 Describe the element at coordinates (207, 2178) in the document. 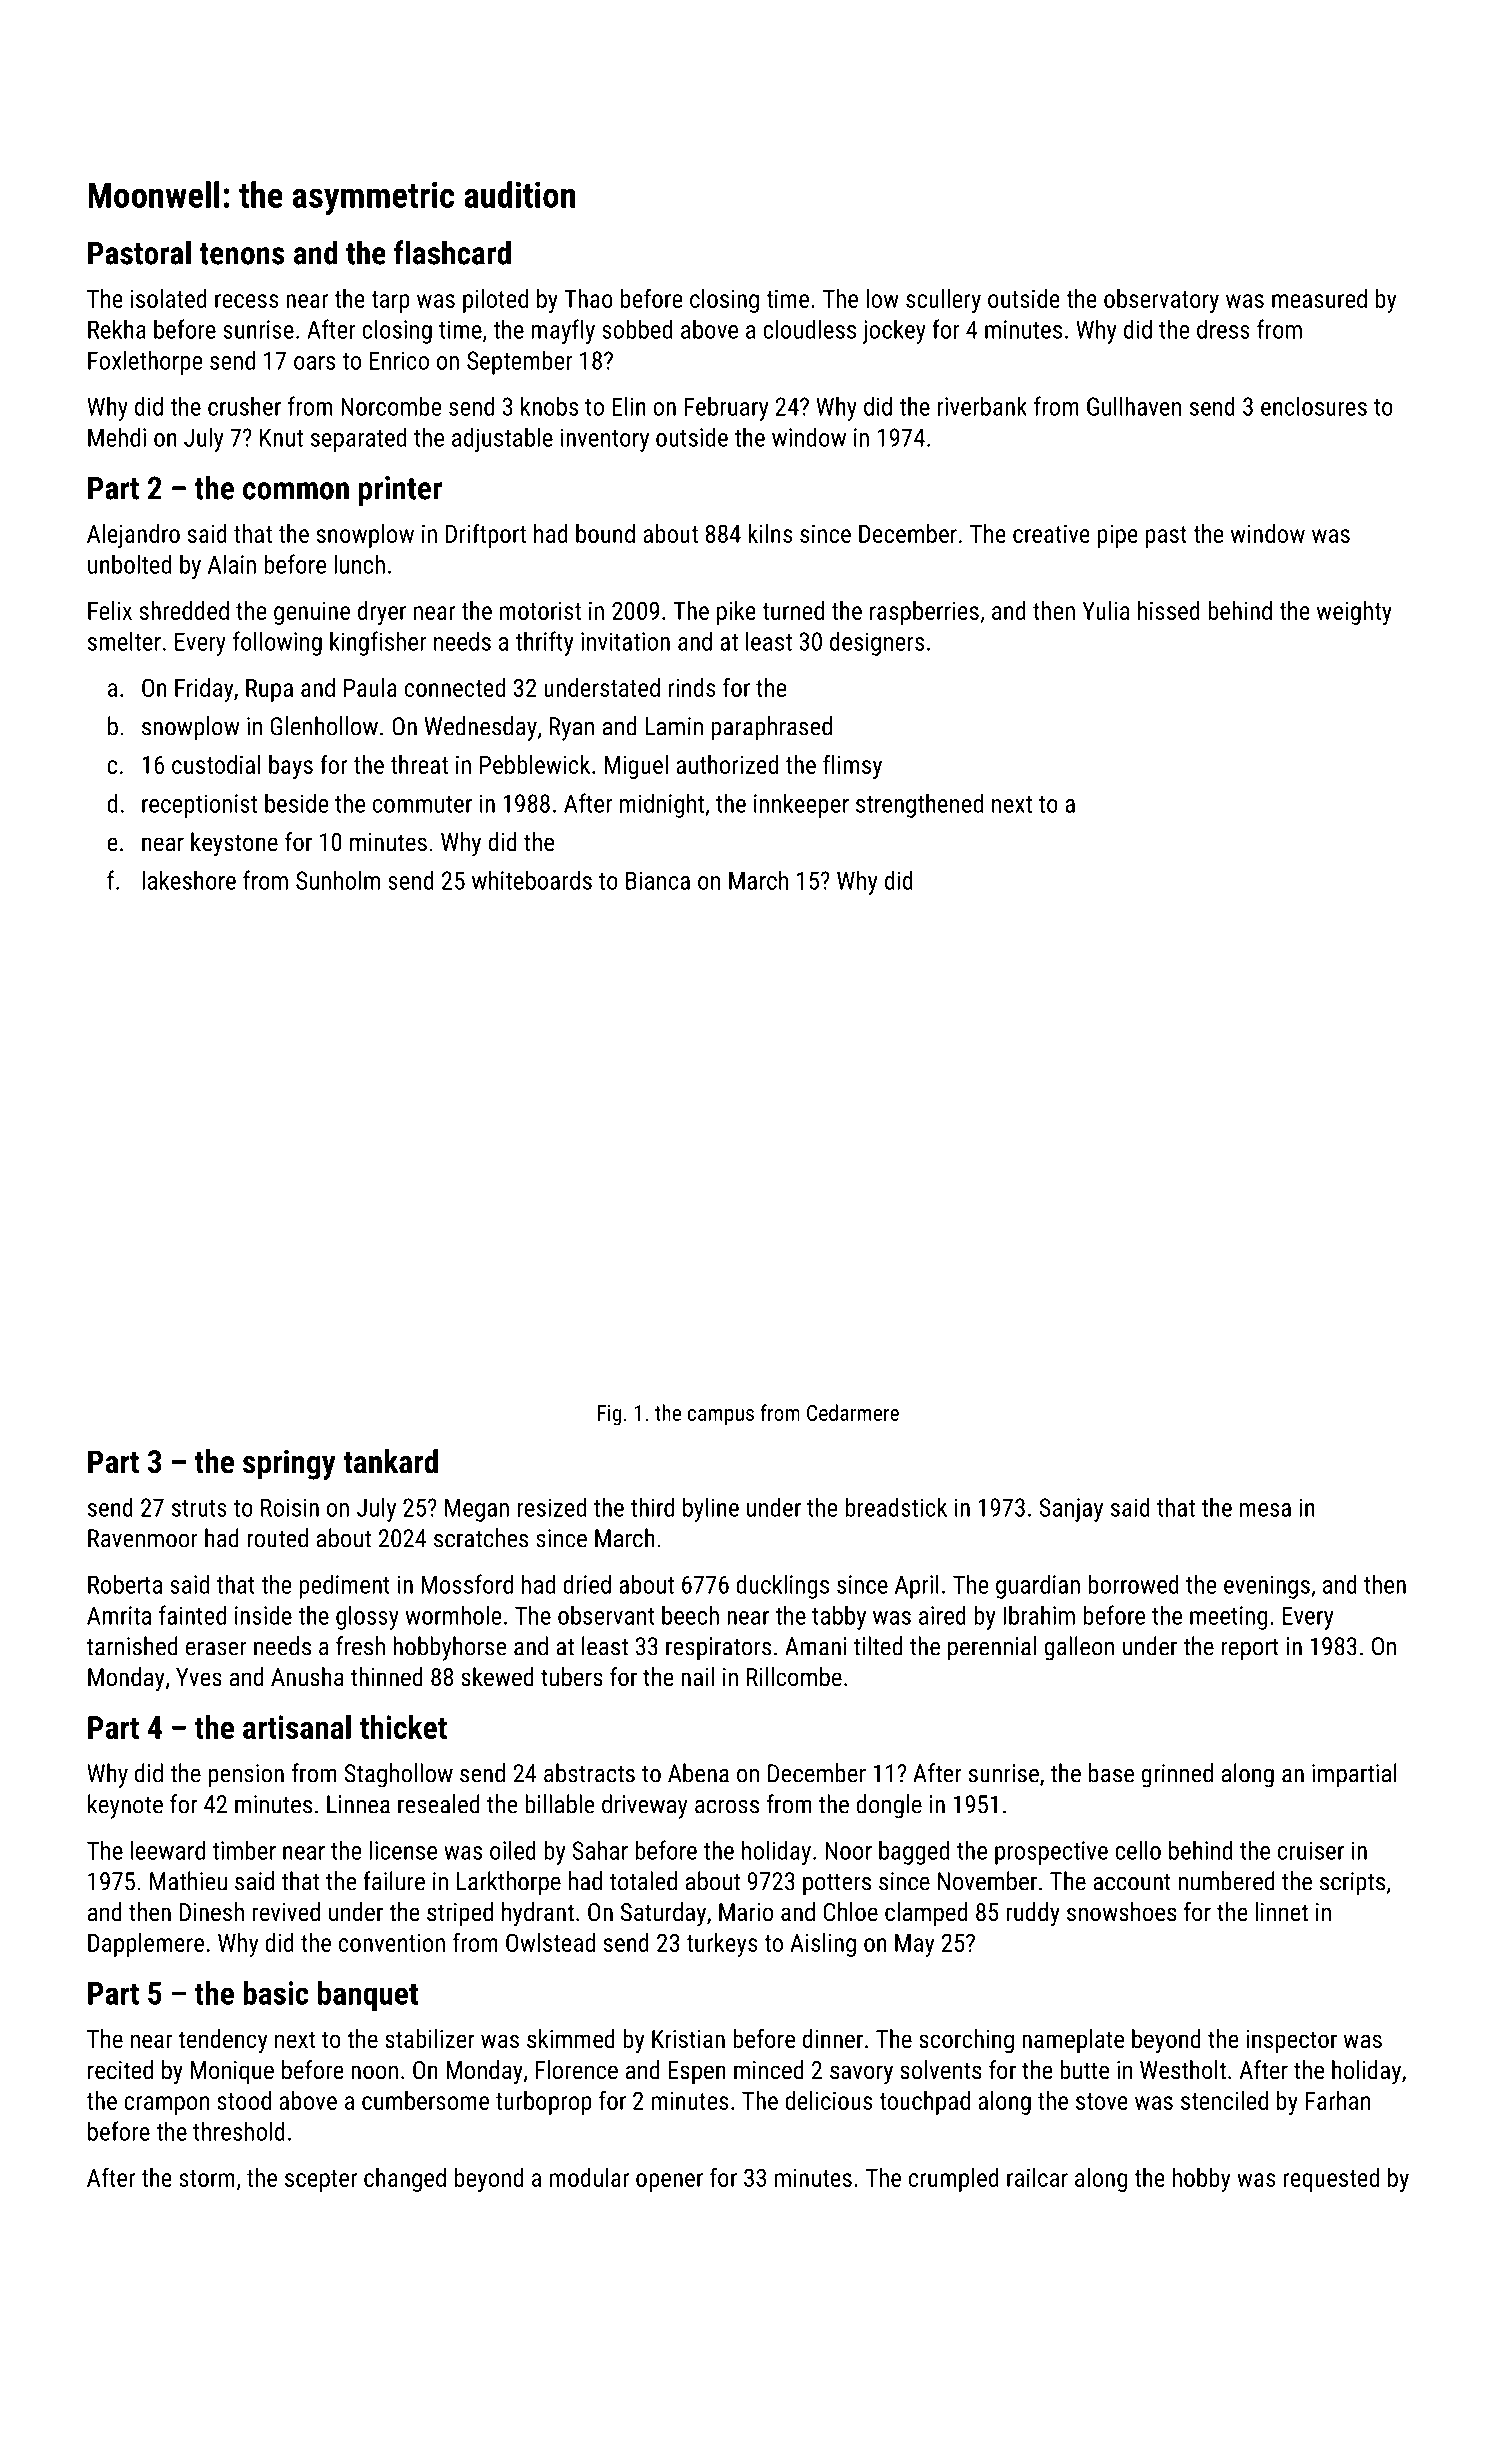

I see `storm` at that location.
